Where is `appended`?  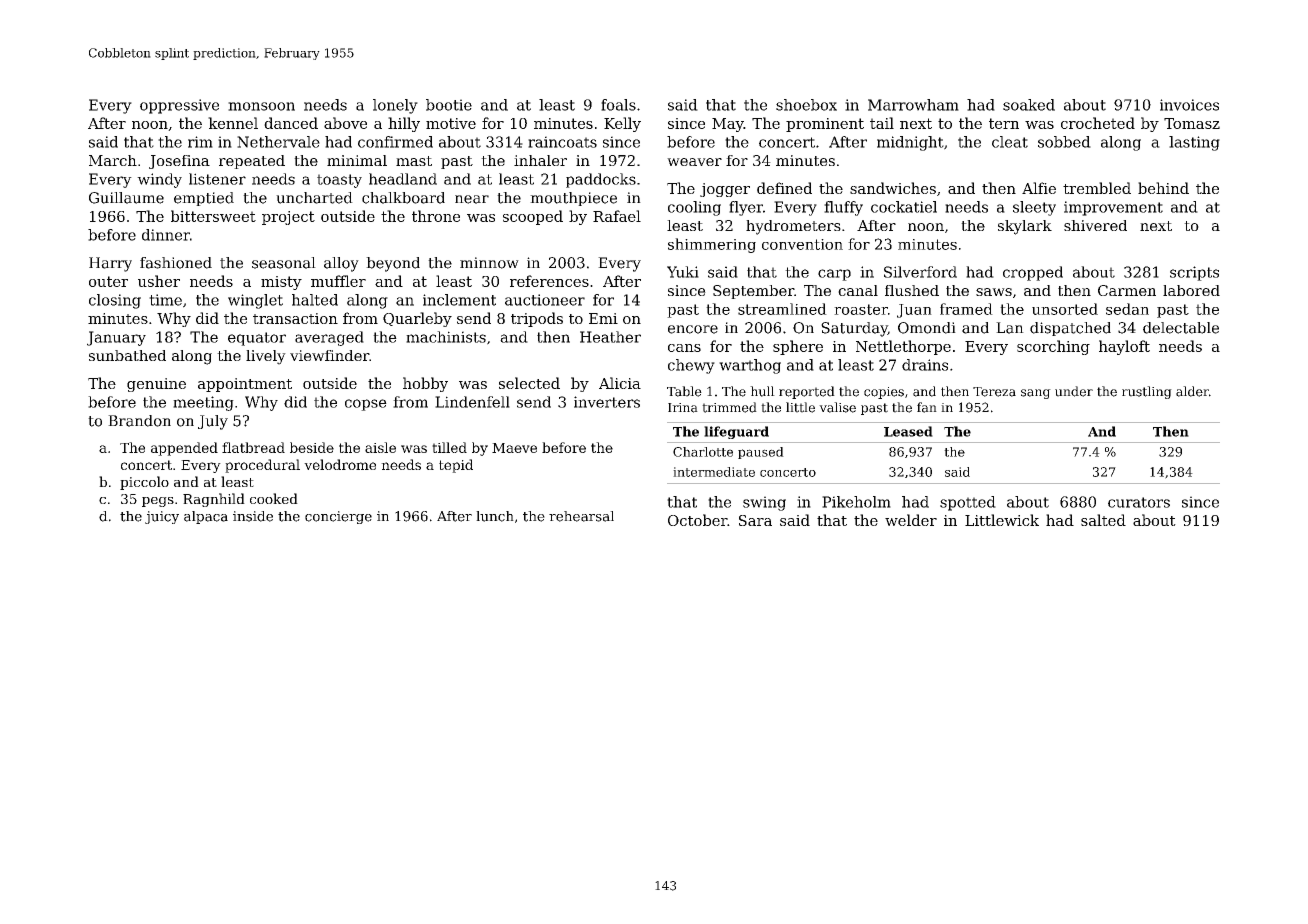 appended is located at coordinates (184, 449).
